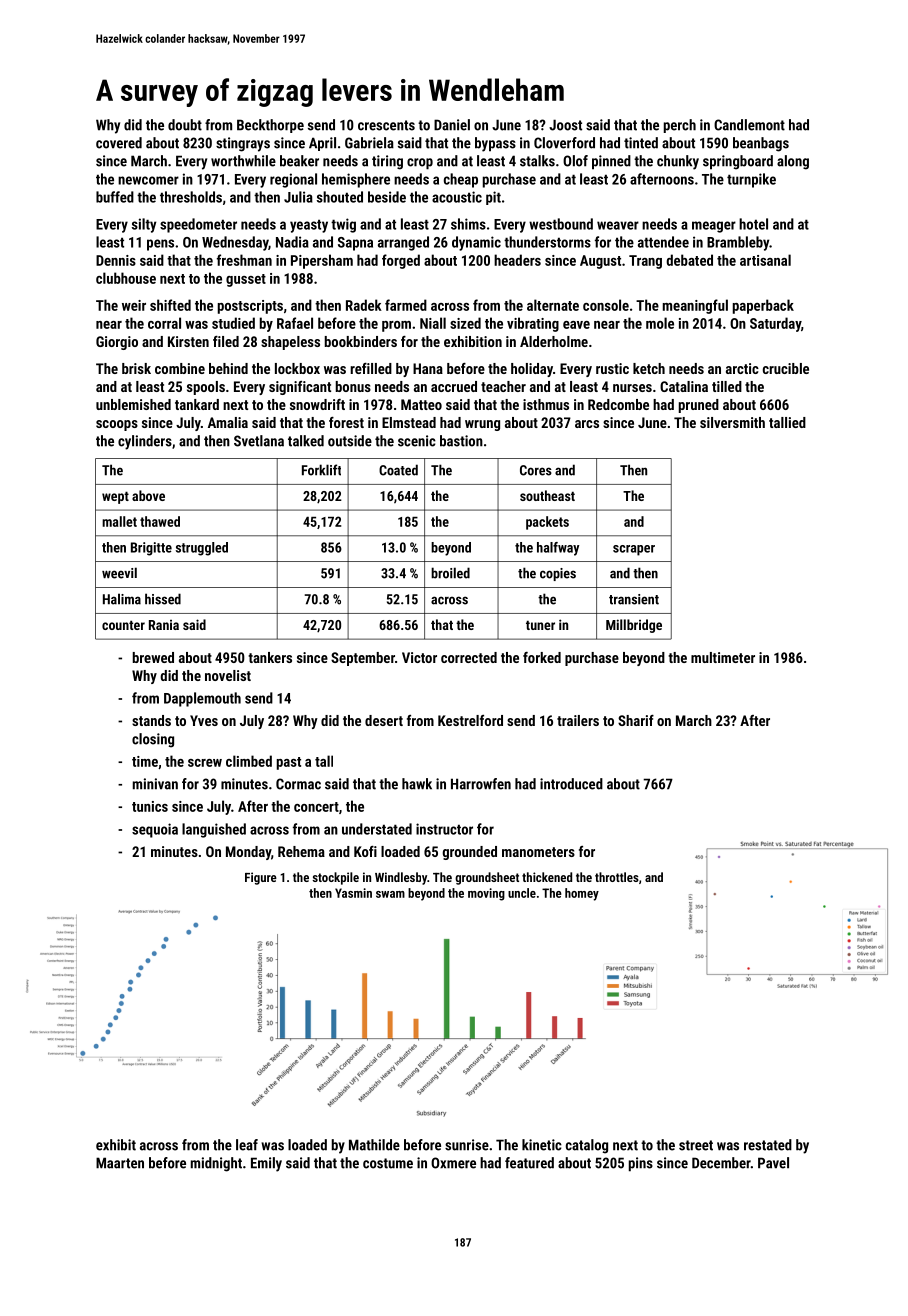 Image resolution: width=908 pixels, height=1316 pixels. What do you see at coordinates (532, 370) in the screenshot?
I see `holiday` at bounding box center [532, 370].
